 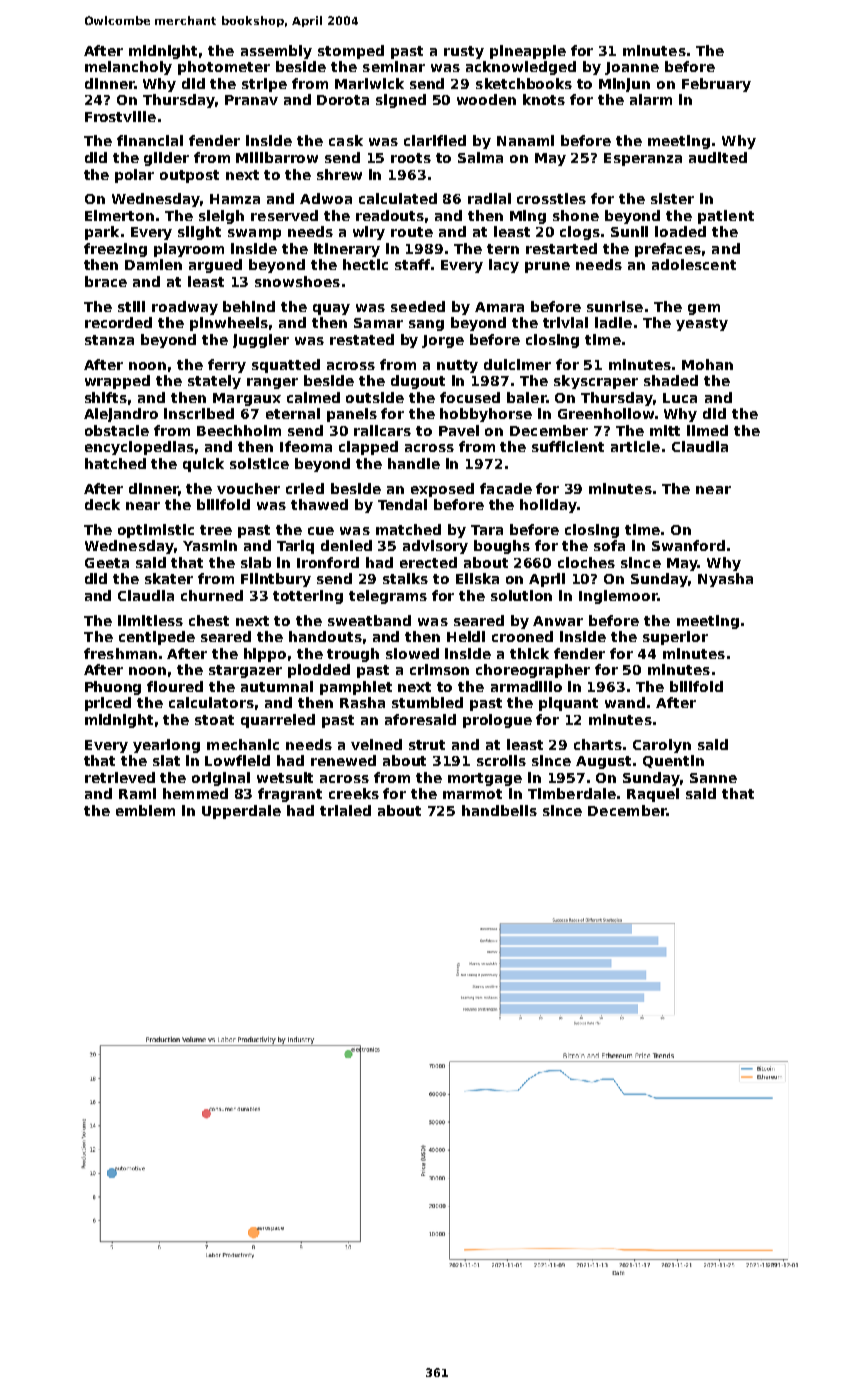 What do you see at coordinates (102, 504) in the screenshot?
I see `deck` at bounding box center [102, 504].
